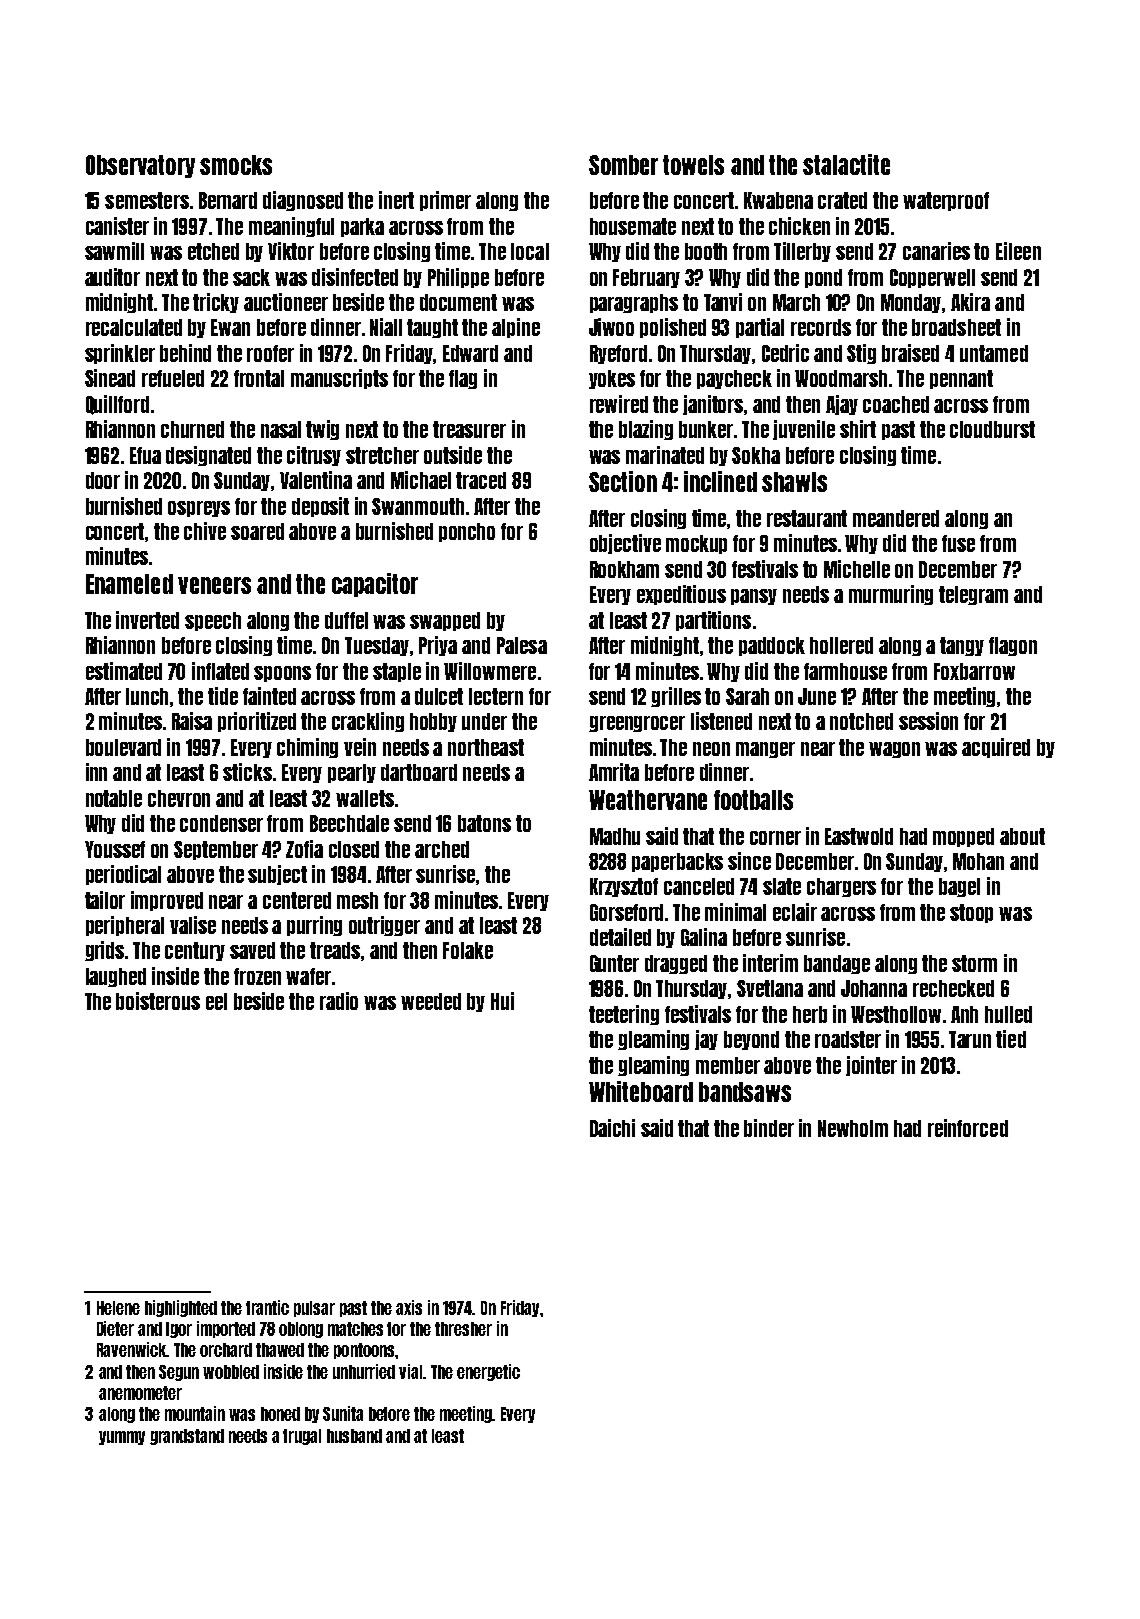  What do you see at coordinates (996, 748) in the page?
I see `acquired` at bounding box center [996, 748].
